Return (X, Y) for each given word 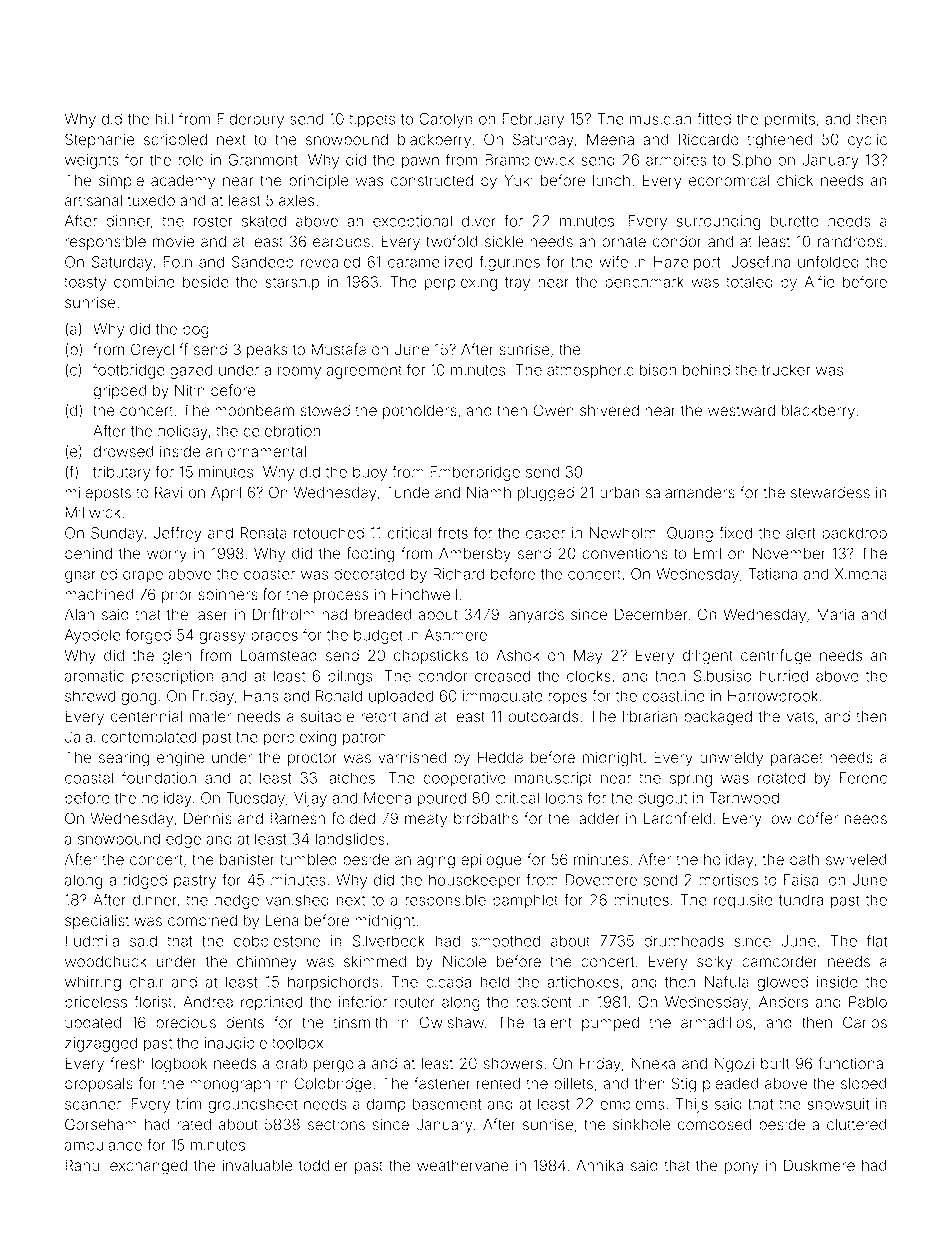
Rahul (84, 1165)
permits (790, 120)
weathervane (463, 1166)
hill (164, 119)
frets (453, 532)
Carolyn (446, 120)
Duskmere (819, 1165)
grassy (222, 638)
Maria (836, 614)
